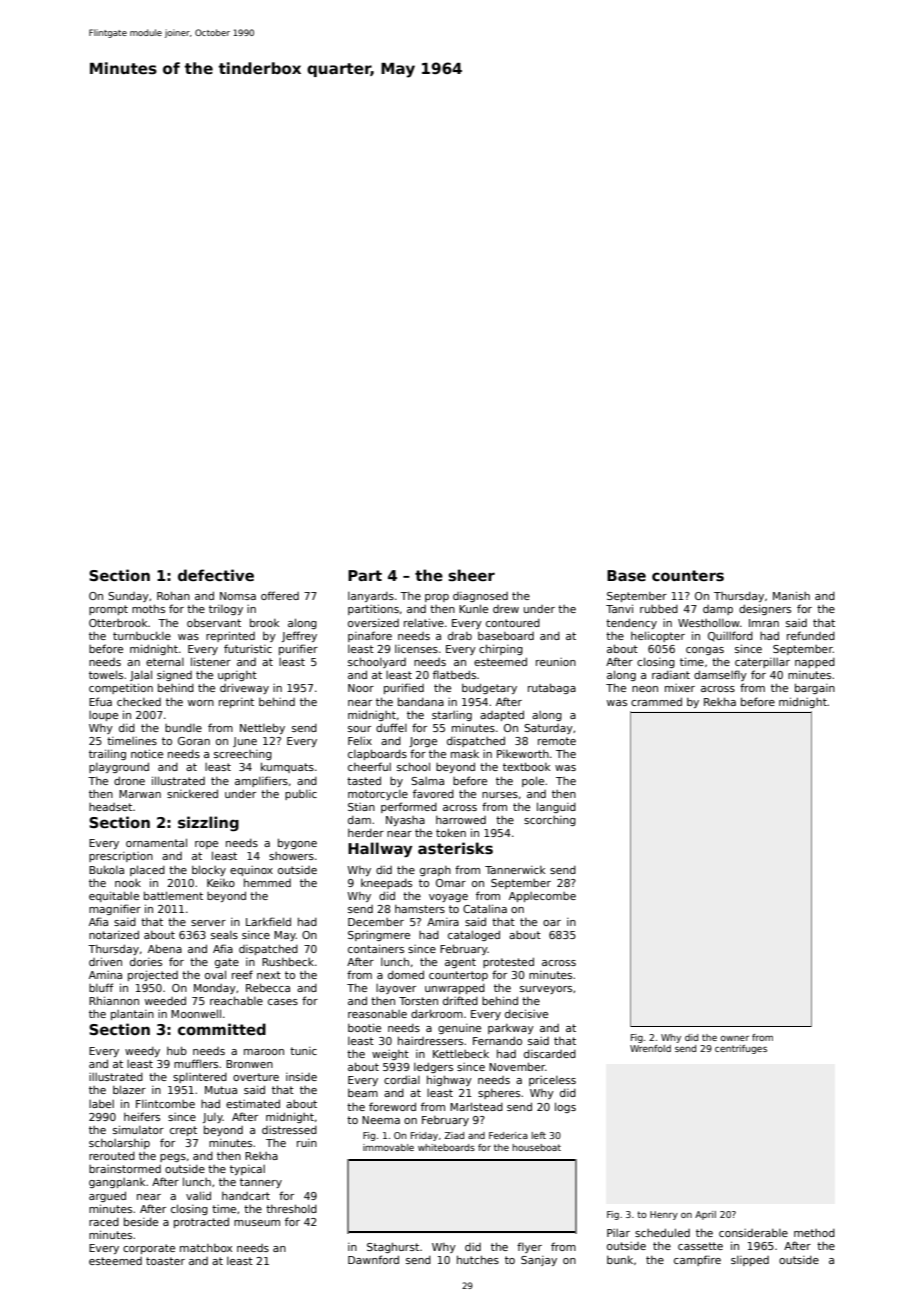  What do you see at coordinates (222, 1029) in the image?
I see `committed` at bounding box center [222, 1029].
